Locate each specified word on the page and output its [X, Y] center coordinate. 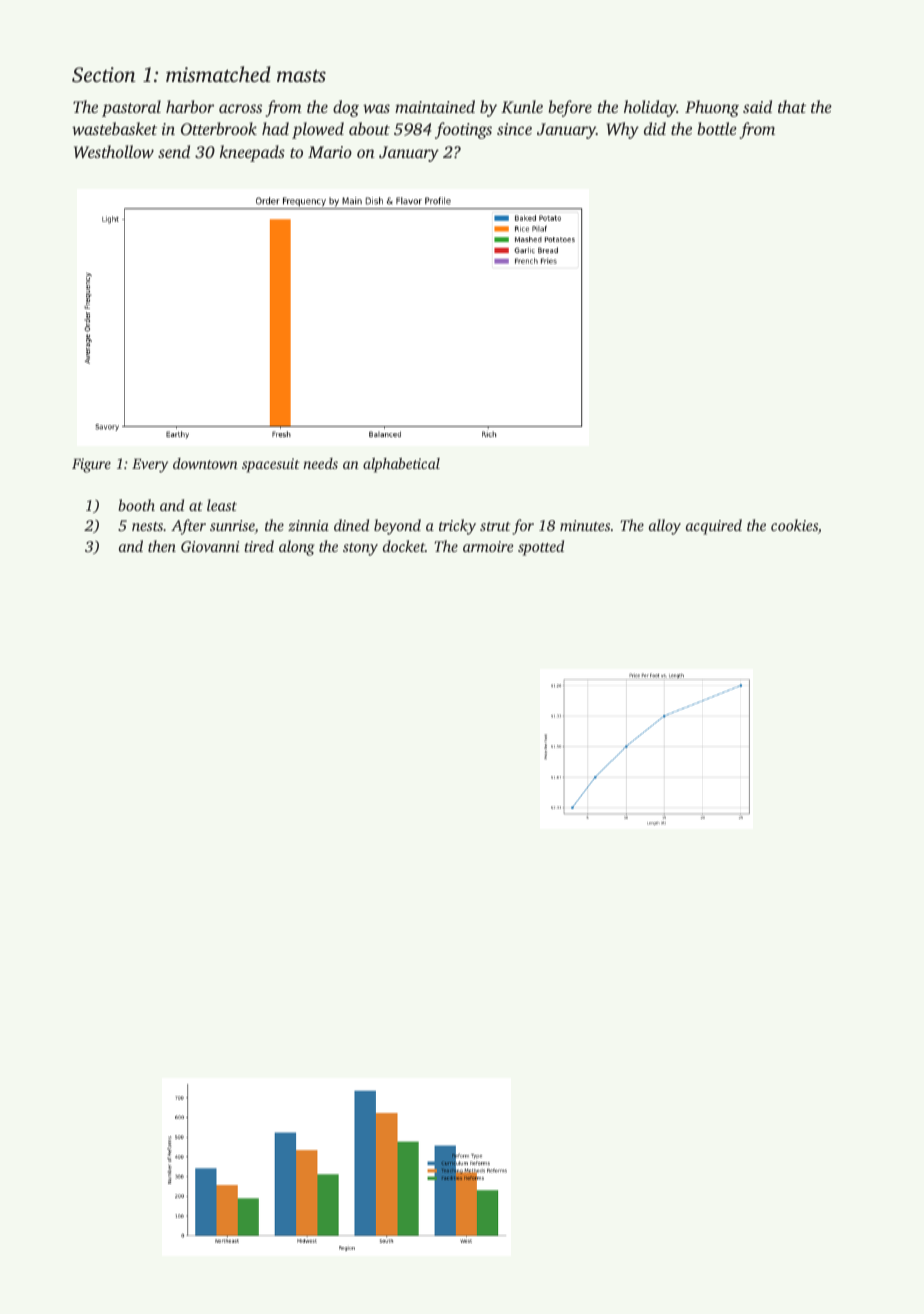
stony [360, 549]
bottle [717, 128]
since [514, 129]
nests [147, 526]
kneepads [252, 153]
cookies [794, 525]
